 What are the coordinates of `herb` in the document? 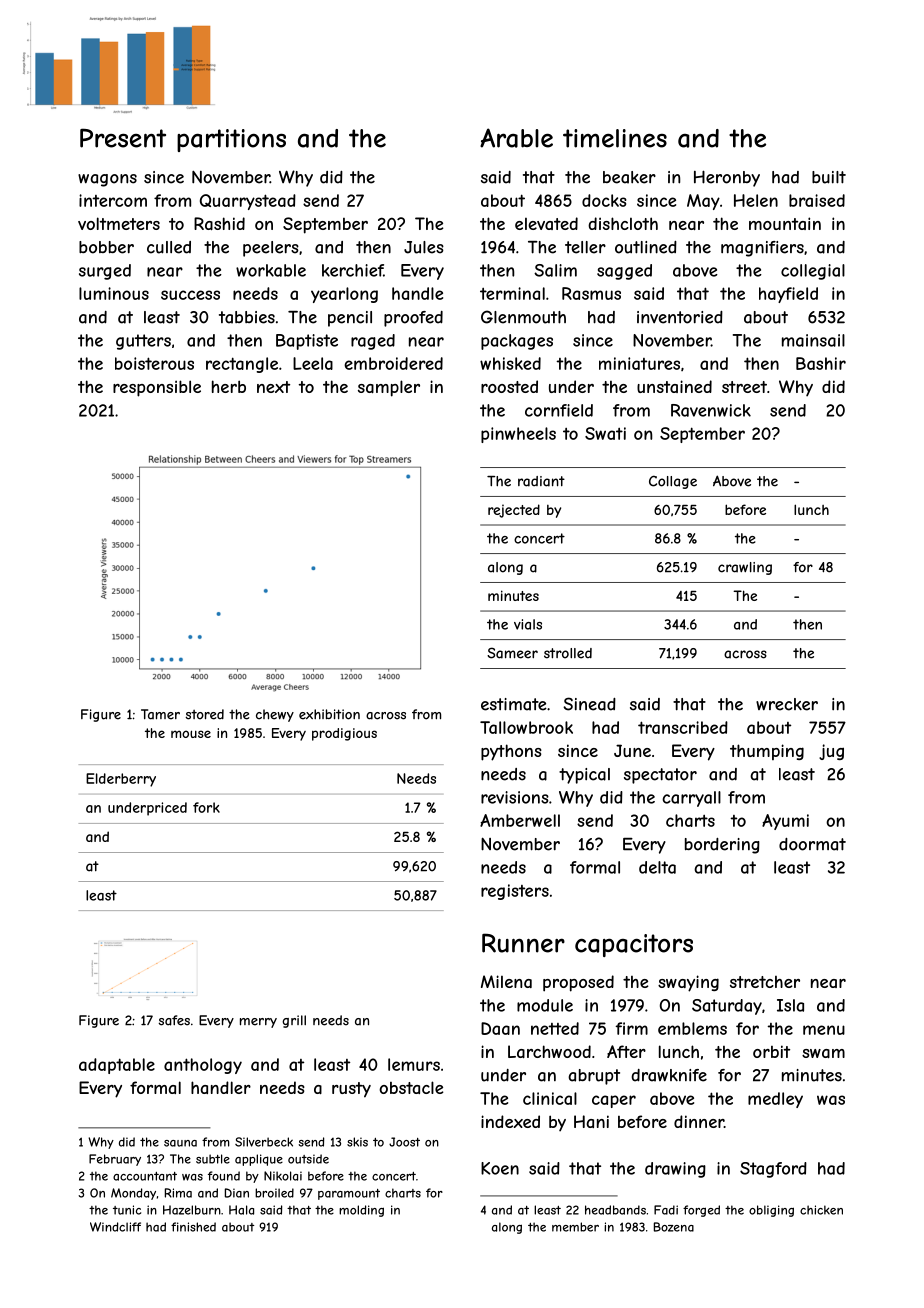 It's located at (229, 386).
